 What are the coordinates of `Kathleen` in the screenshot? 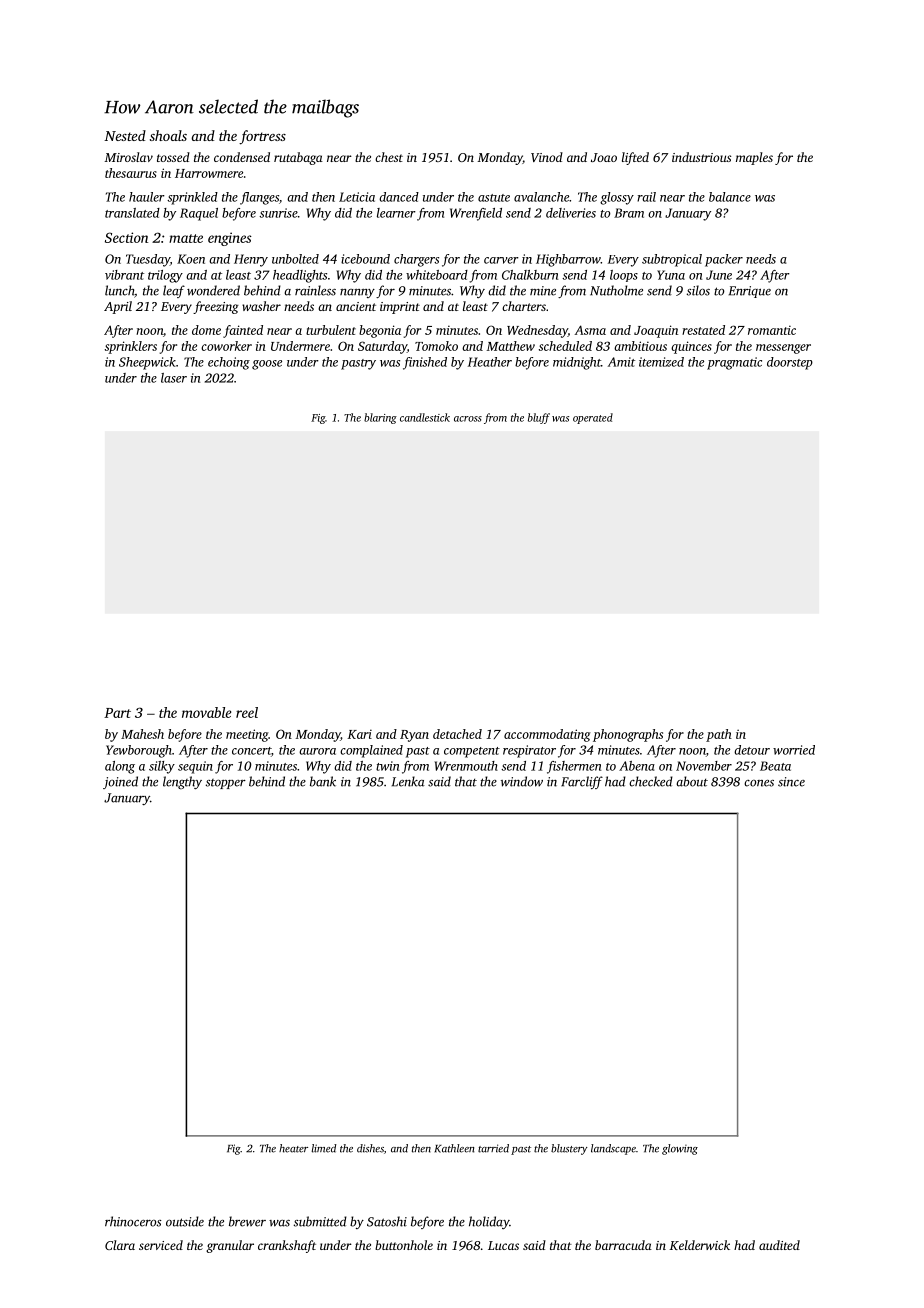 It's located at (454, 1148).
